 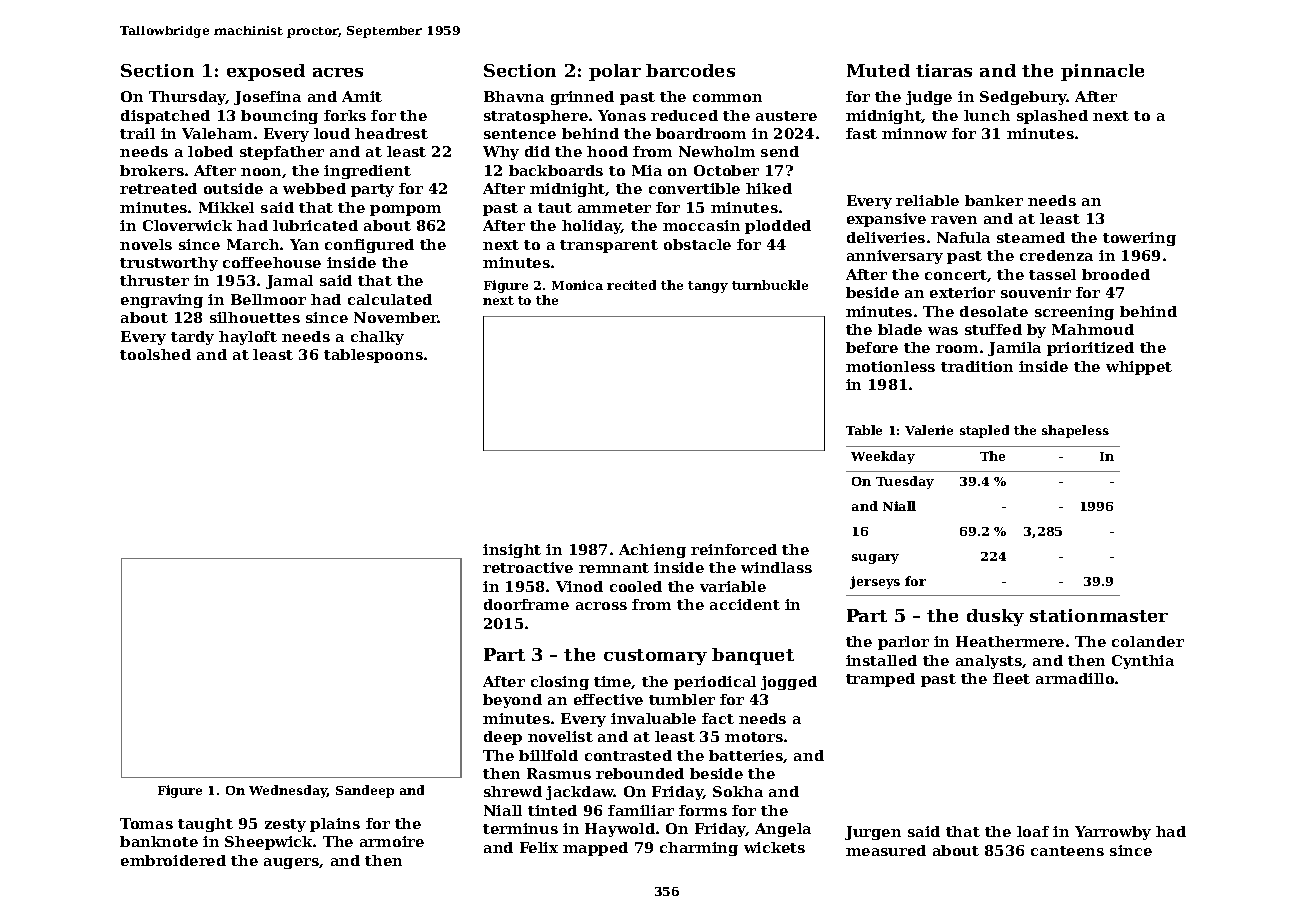 What do you see at coordinates (1148, 641) in the image?
I see `colander` at bounding box center [1148, 641].
